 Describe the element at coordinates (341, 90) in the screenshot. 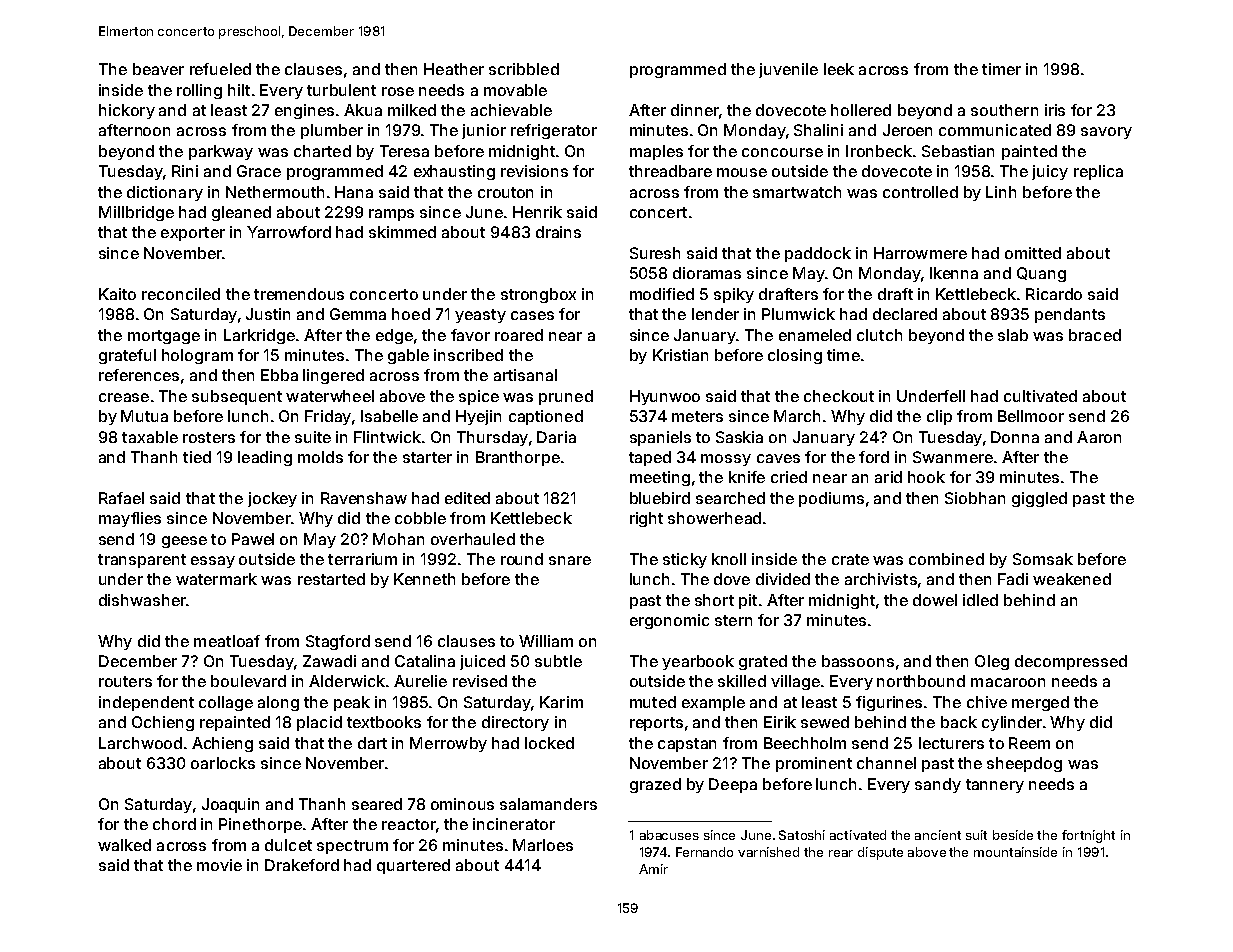

I see `turbulent` at that location.
